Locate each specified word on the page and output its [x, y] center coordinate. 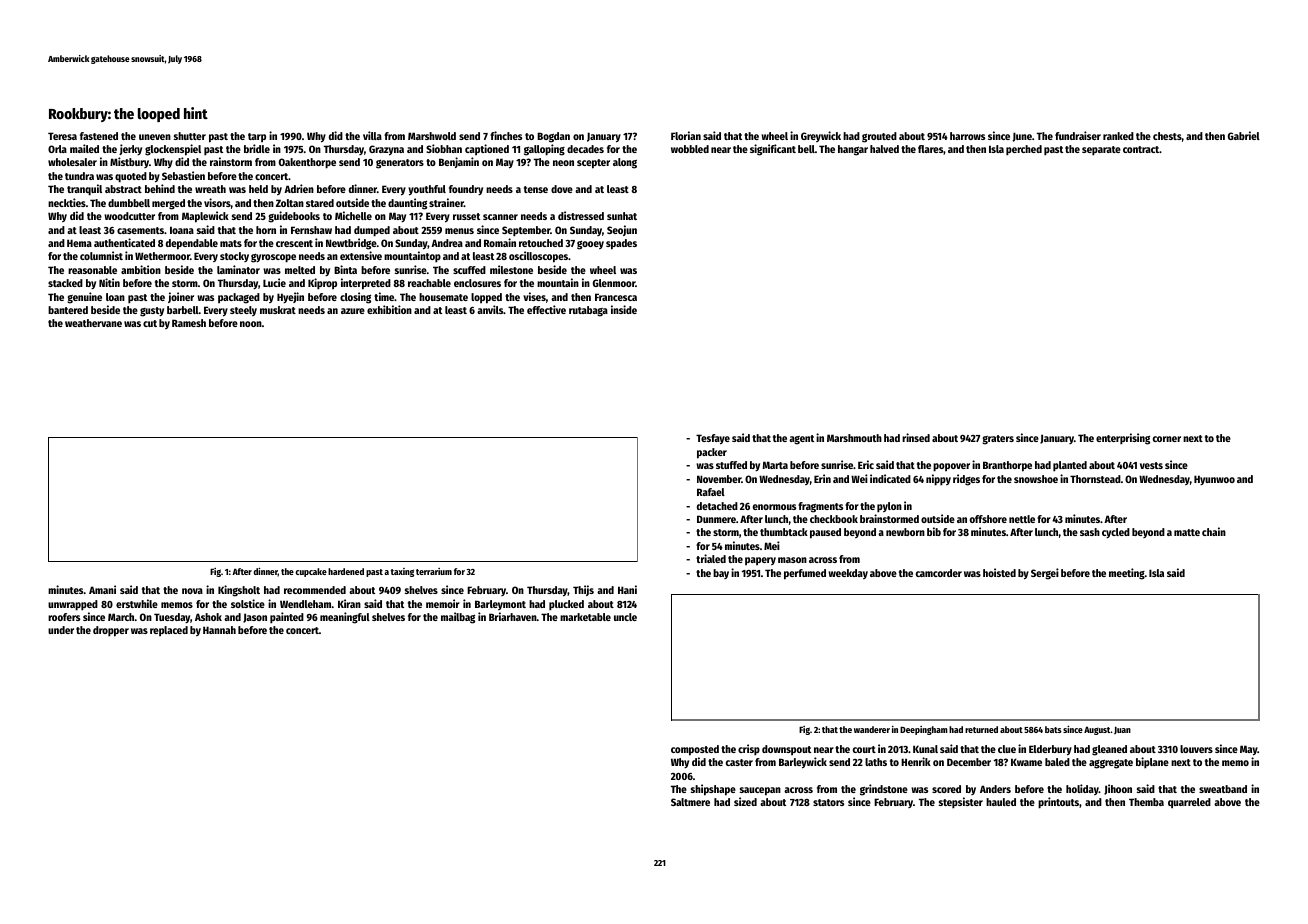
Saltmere [690, 802]
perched [1024, 150]
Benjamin [459, 162]
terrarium [434, 571]
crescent [294, 243]
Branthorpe [1007, 466]
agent [801, 440]
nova [192, 591]
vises [534, 296]
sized [745, 801]
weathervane [93, 323]
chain [1214, 531]
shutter [190, 136]
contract [1141, 149]
